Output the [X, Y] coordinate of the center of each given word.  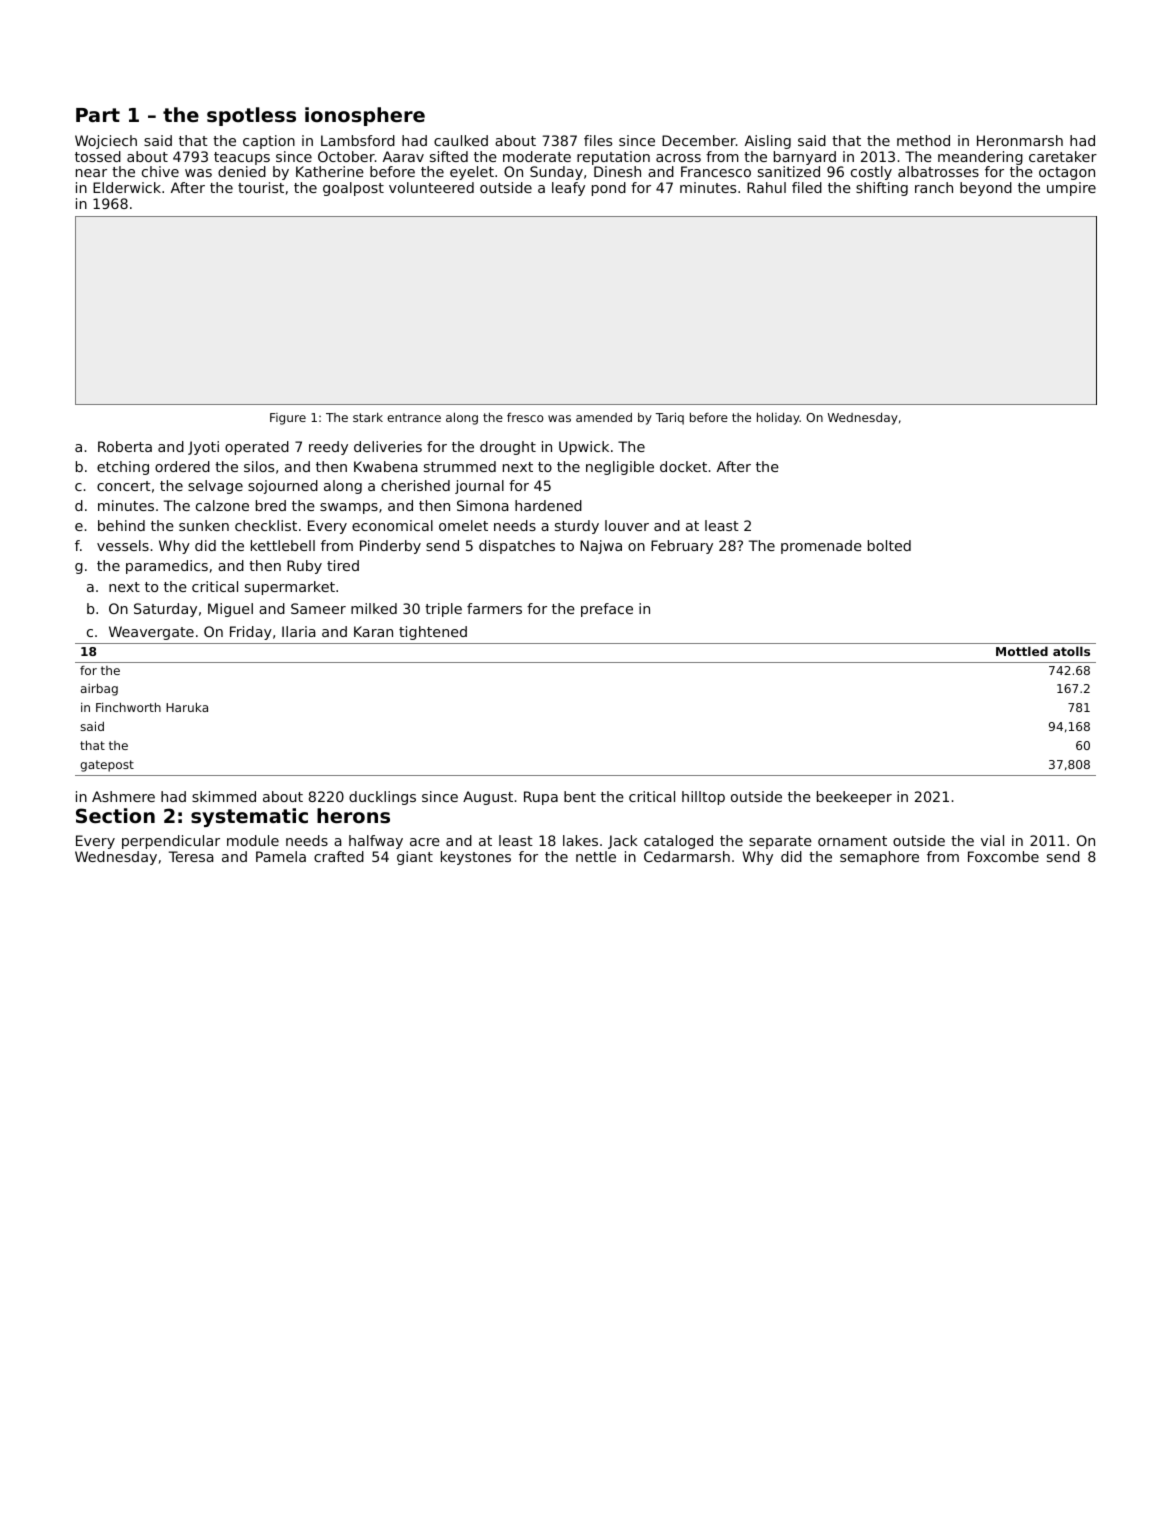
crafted [339, 856]
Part [98, 115]
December [699, 140]
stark [368, 417]
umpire [1071, 189]
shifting [882, 189]
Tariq [669, 418]
